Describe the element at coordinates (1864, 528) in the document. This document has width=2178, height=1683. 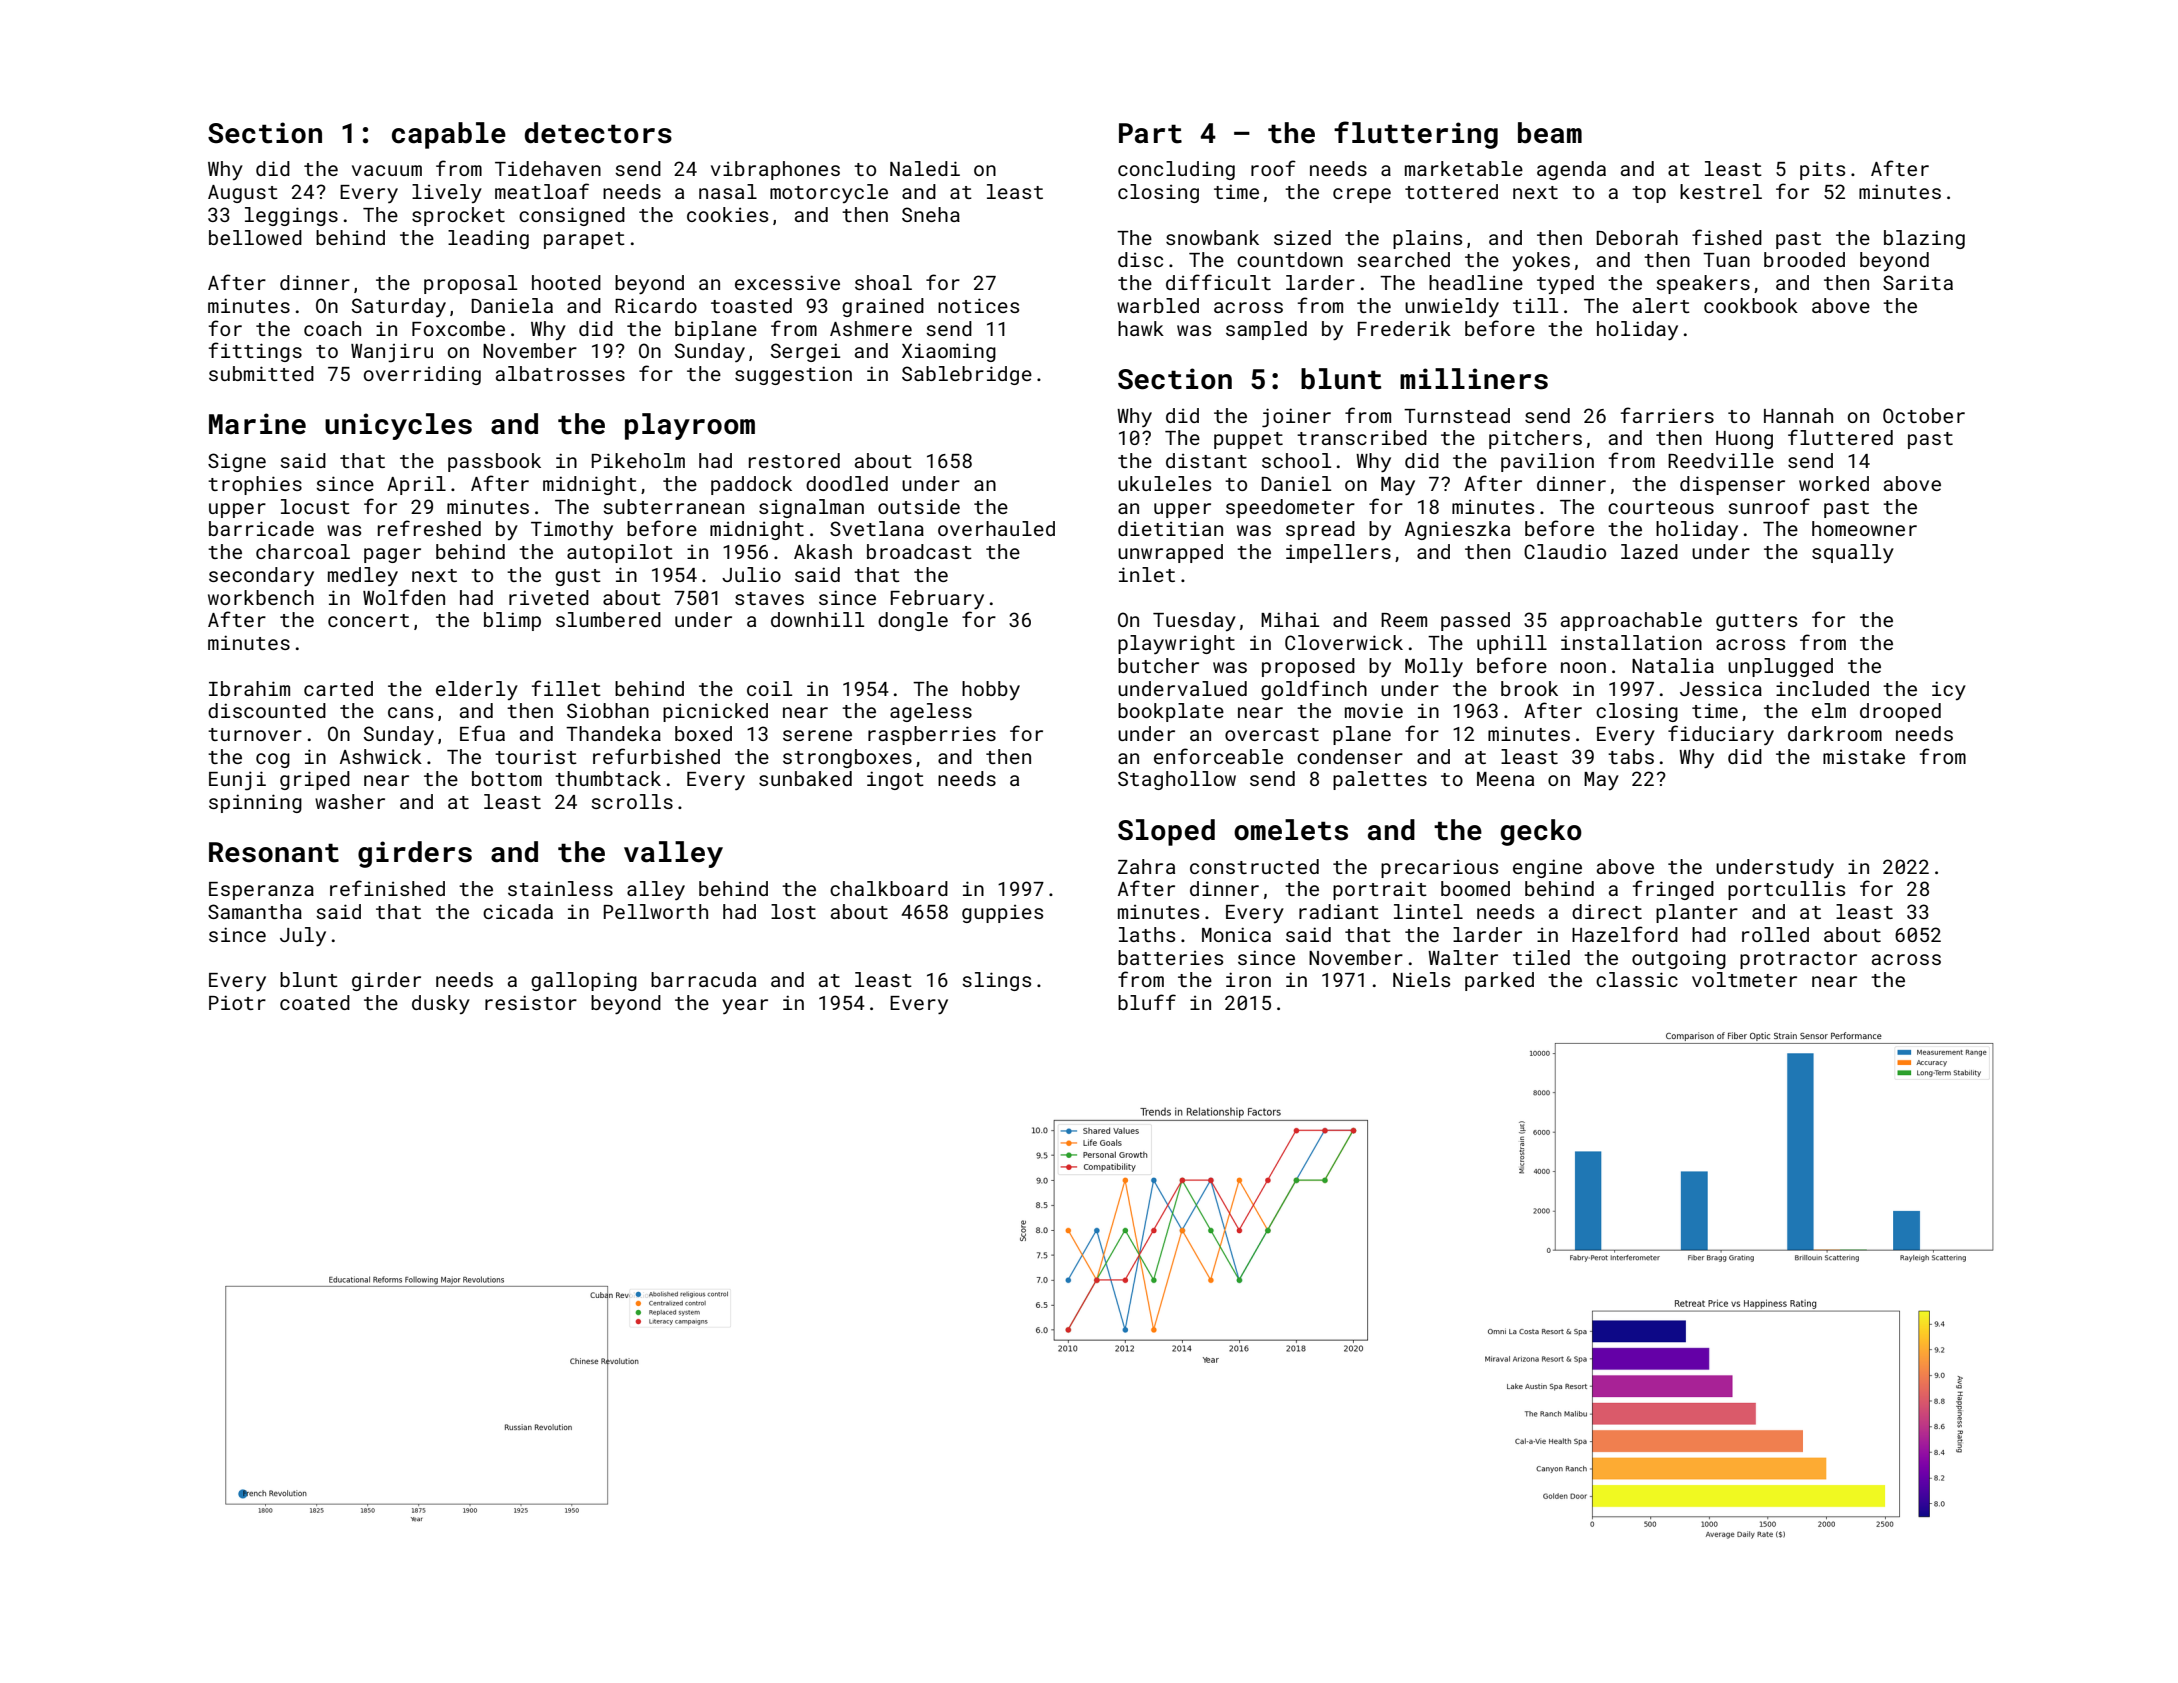
I see `homeowner` at that location.
